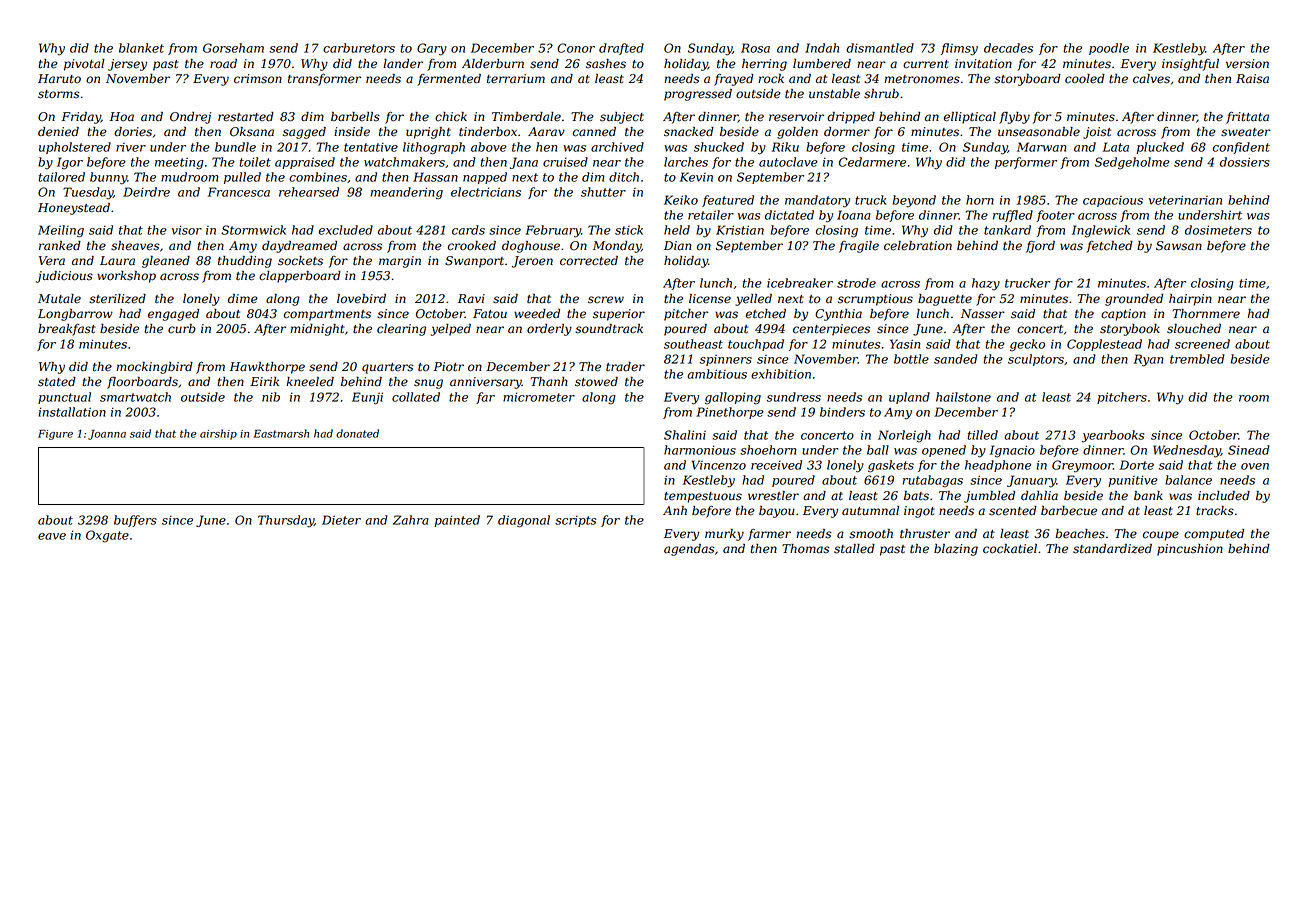 The height and width of the screenshot is (924, 1308). I want to click on Haruto, so click(59, 79).
